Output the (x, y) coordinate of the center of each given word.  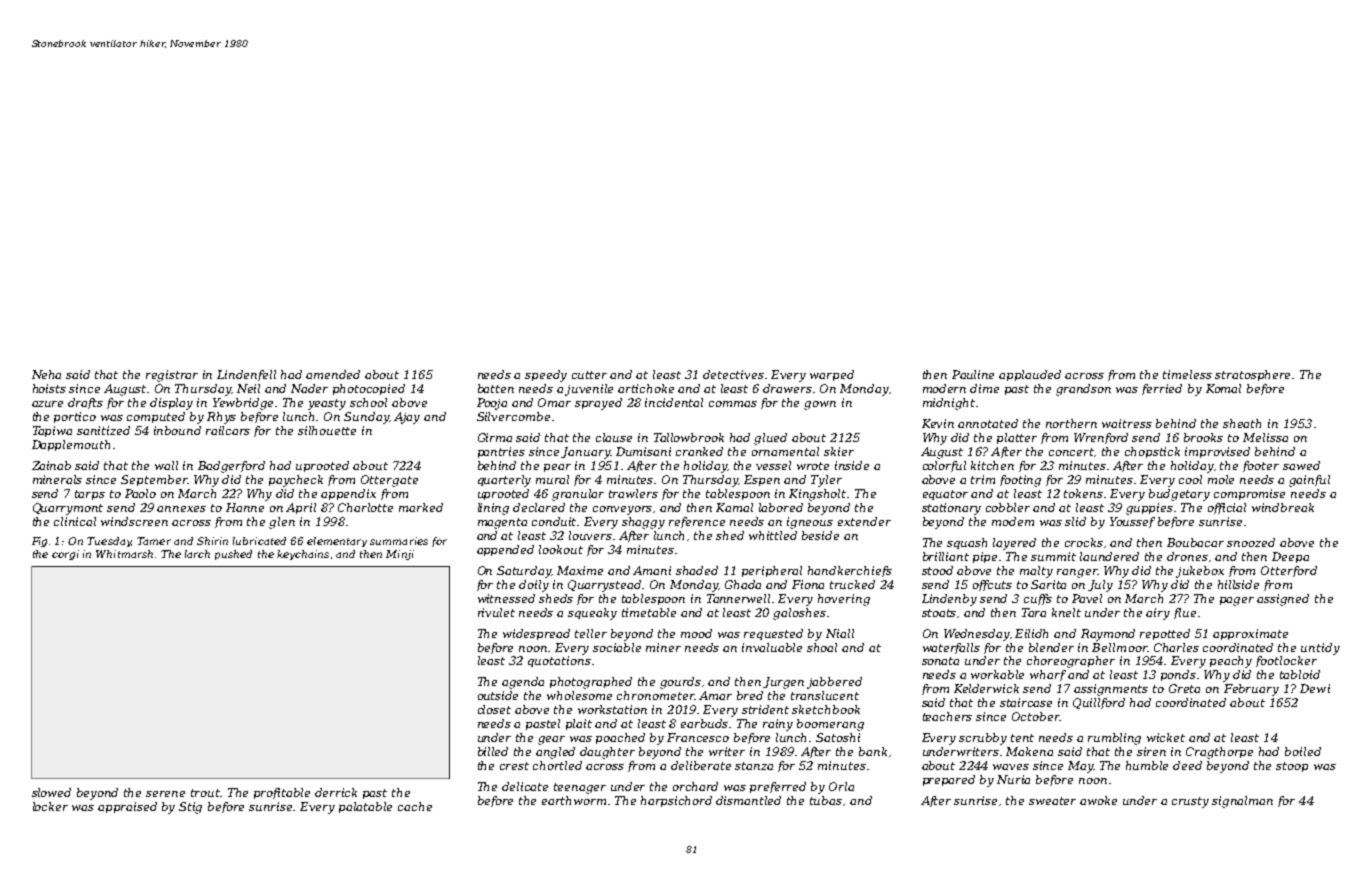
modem (1013, 521)
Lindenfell (246, 375)
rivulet (496, 612)
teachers (947, 716)
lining (493, 509)
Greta (1184, 688)
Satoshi (838, 737)
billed (493, 751)
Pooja (492, 404)
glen (282, 523)
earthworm (574, 800)
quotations (559, 661)
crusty (1190, 802)
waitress (1127, 423)
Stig (190, 808)
